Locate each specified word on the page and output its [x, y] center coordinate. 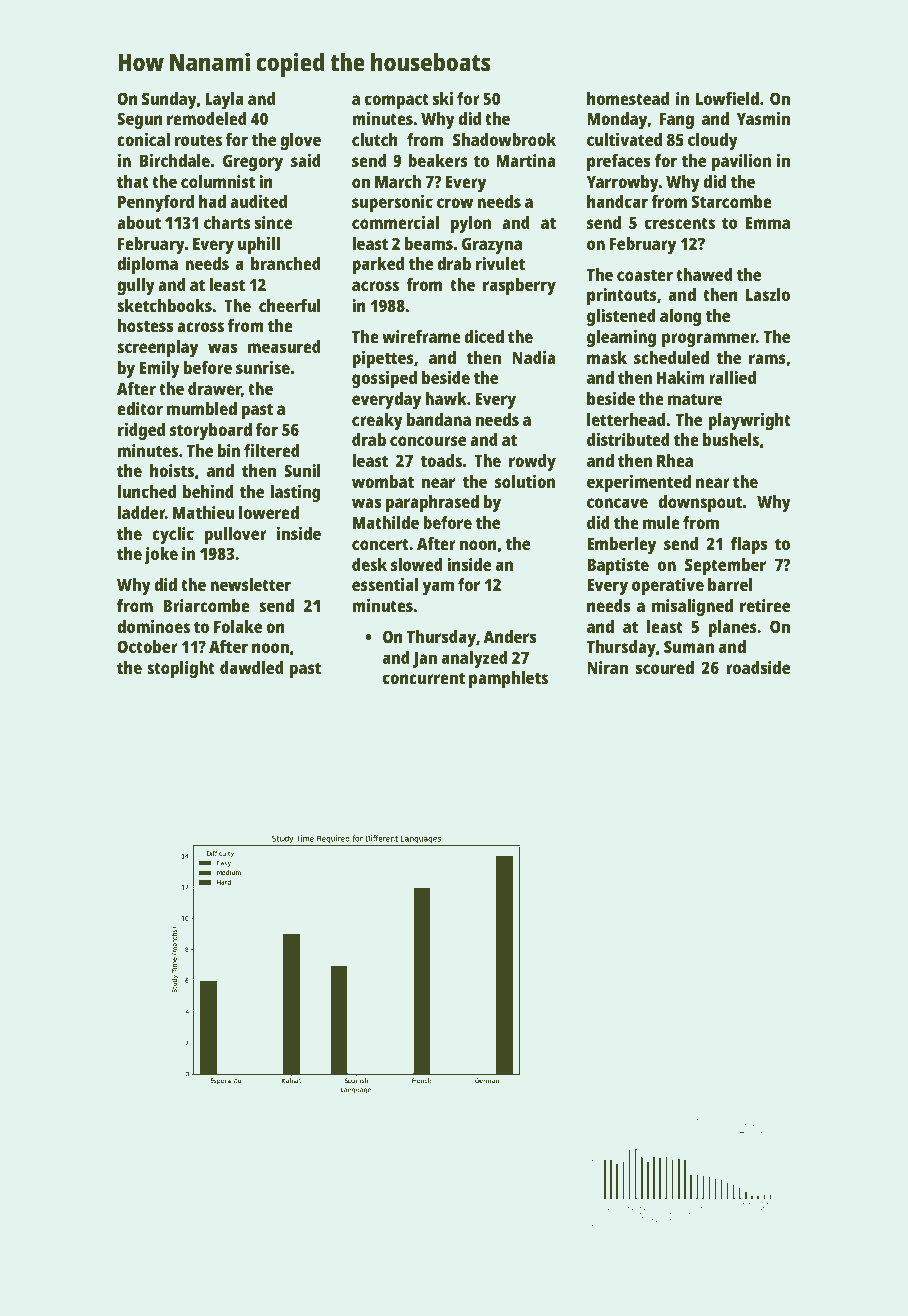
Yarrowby [623, 183]
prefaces [618, 162]
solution [525, 481]
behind [208, 491]
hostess [145, 325]
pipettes [383, 359]
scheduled [671, 357]
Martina [525, 160]
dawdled [252, 667]
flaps [749, 545]
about [139, 222]
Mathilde [386, 522]
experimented [639, 483]
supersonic [392, 203]
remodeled [207, 118]
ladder [141, 512]
